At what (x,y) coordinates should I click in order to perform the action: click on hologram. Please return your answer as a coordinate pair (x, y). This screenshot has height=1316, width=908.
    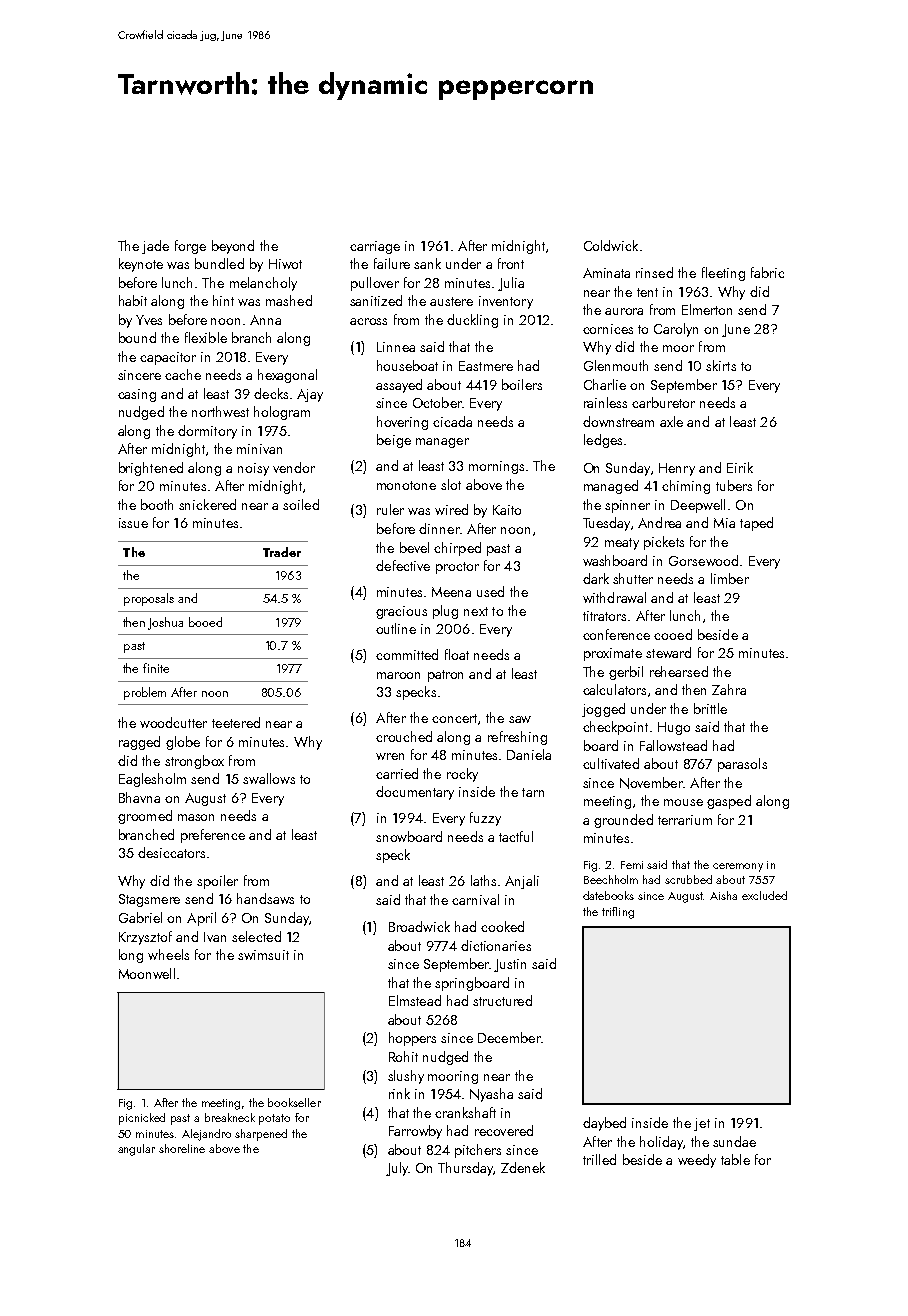
    Looking at the image, I should click on (282, 413).
